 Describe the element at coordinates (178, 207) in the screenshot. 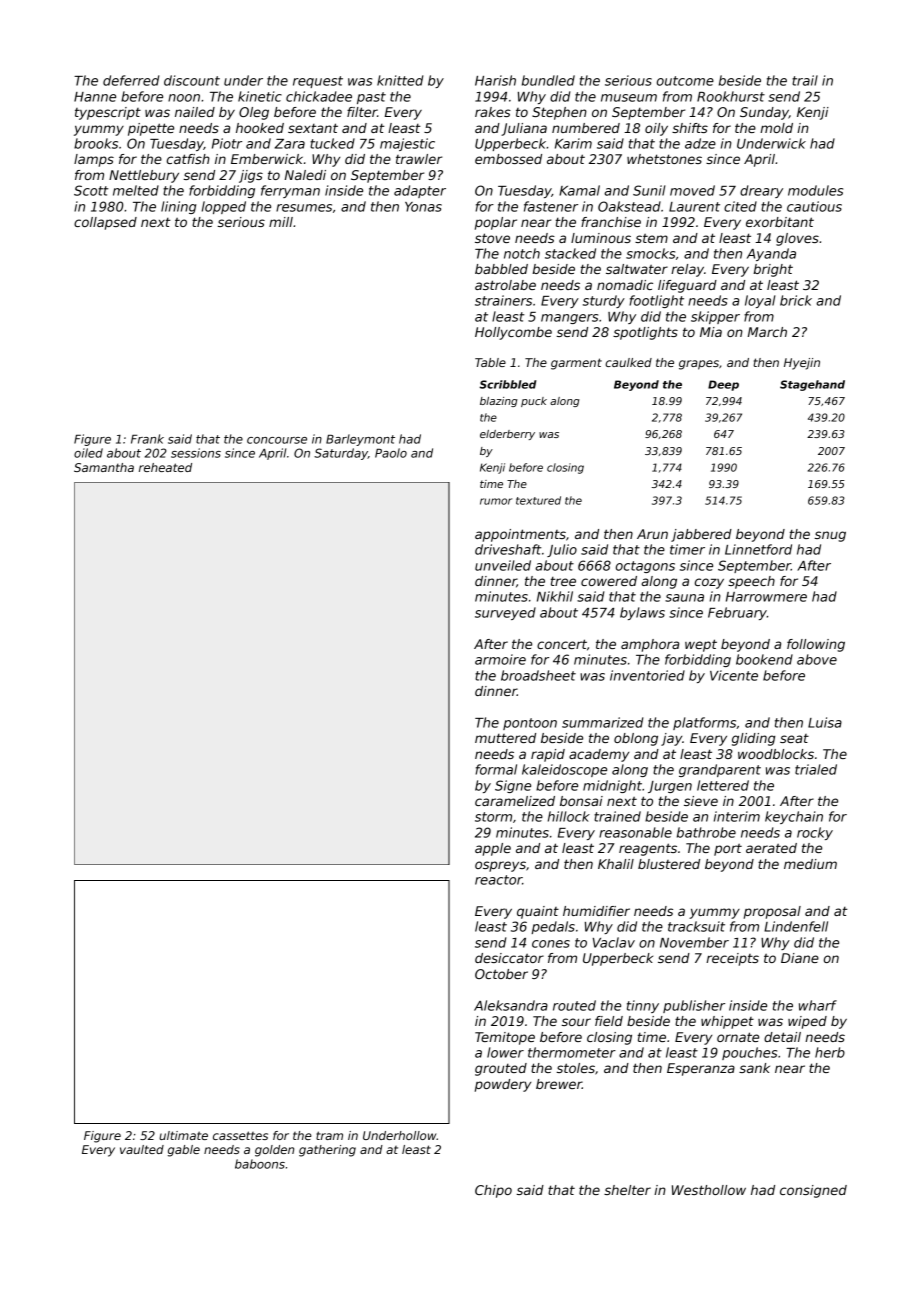

I see `lining` at that location.
